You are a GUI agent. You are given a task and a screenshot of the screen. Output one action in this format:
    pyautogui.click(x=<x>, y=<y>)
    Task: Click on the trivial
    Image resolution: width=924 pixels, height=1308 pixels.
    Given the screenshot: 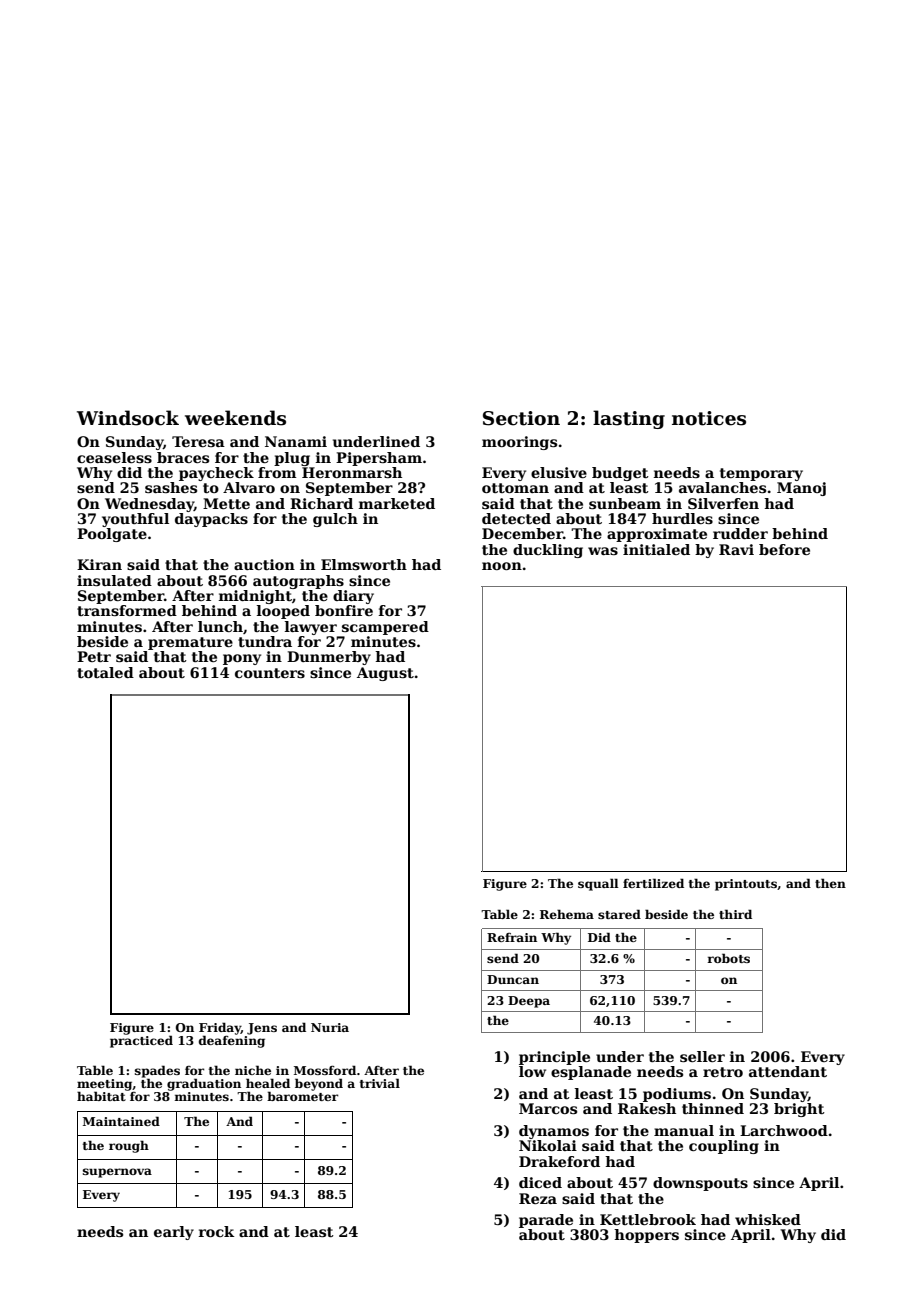 What is the action you would take?
    pyautogui.click(x=380, y=1083)
